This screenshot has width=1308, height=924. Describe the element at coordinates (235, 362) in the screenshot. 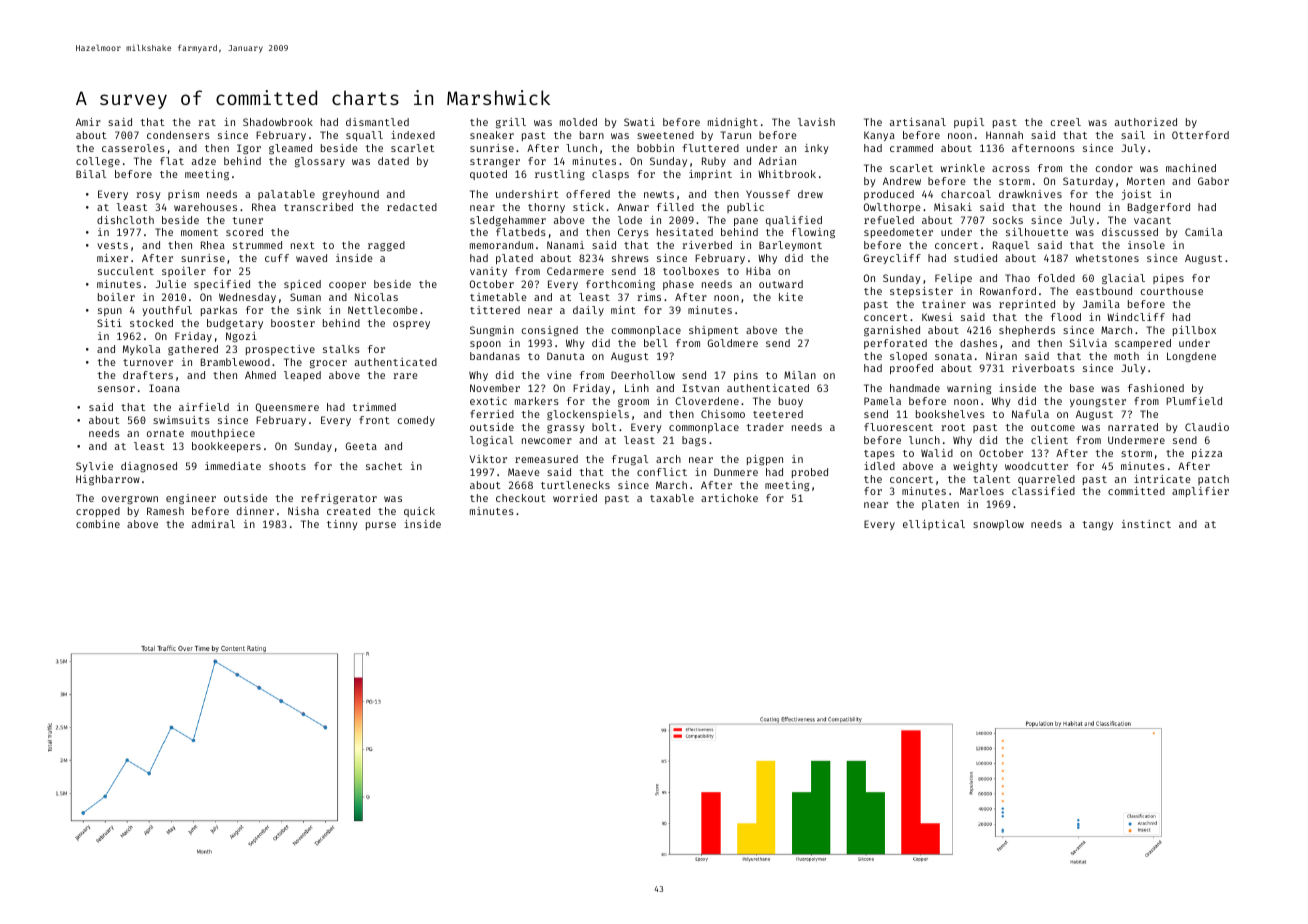

I see `Bramblewood` at that location.
